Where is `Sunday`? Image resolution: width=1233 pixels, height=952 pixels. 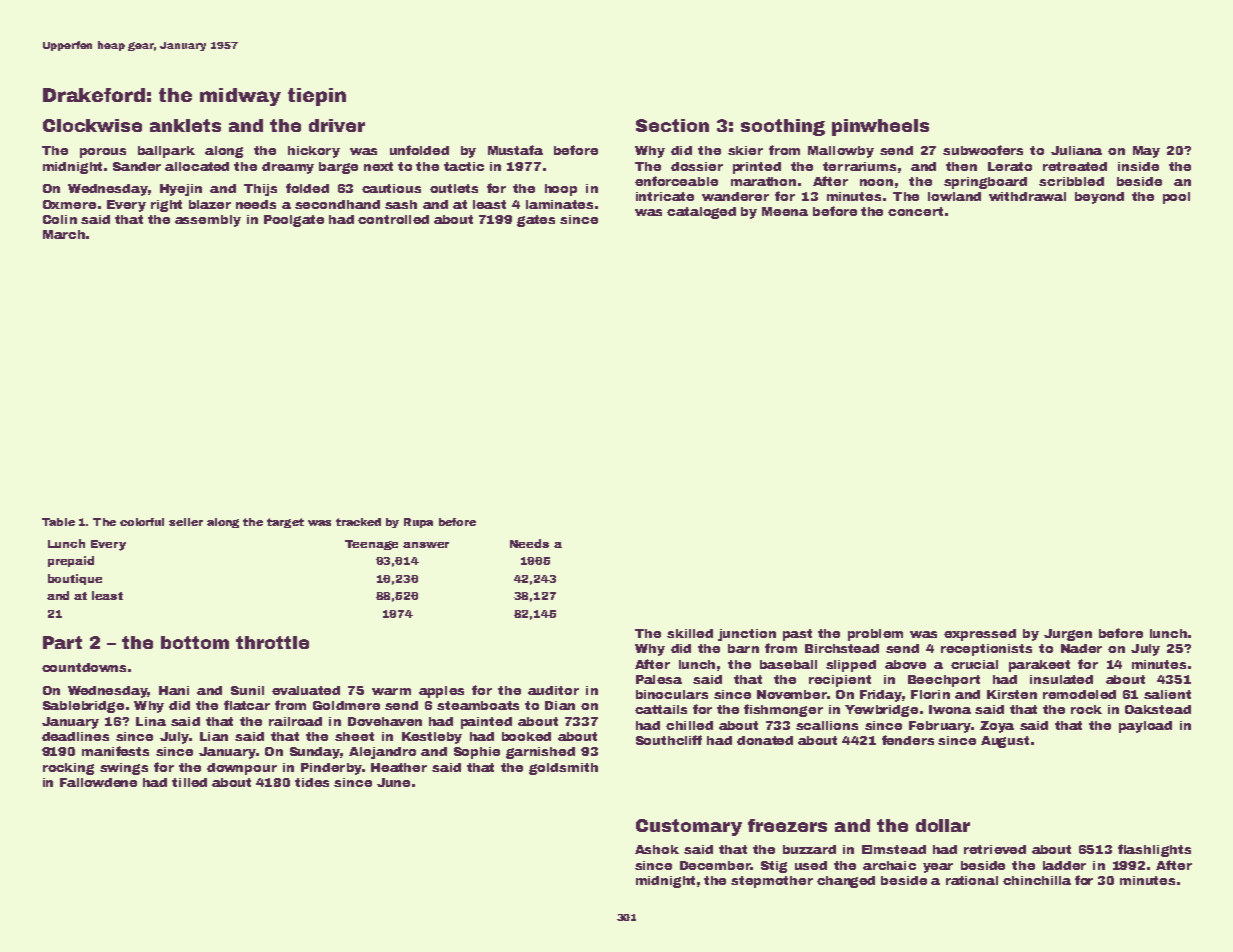
Sunday is located at coordinates (315, 753).
